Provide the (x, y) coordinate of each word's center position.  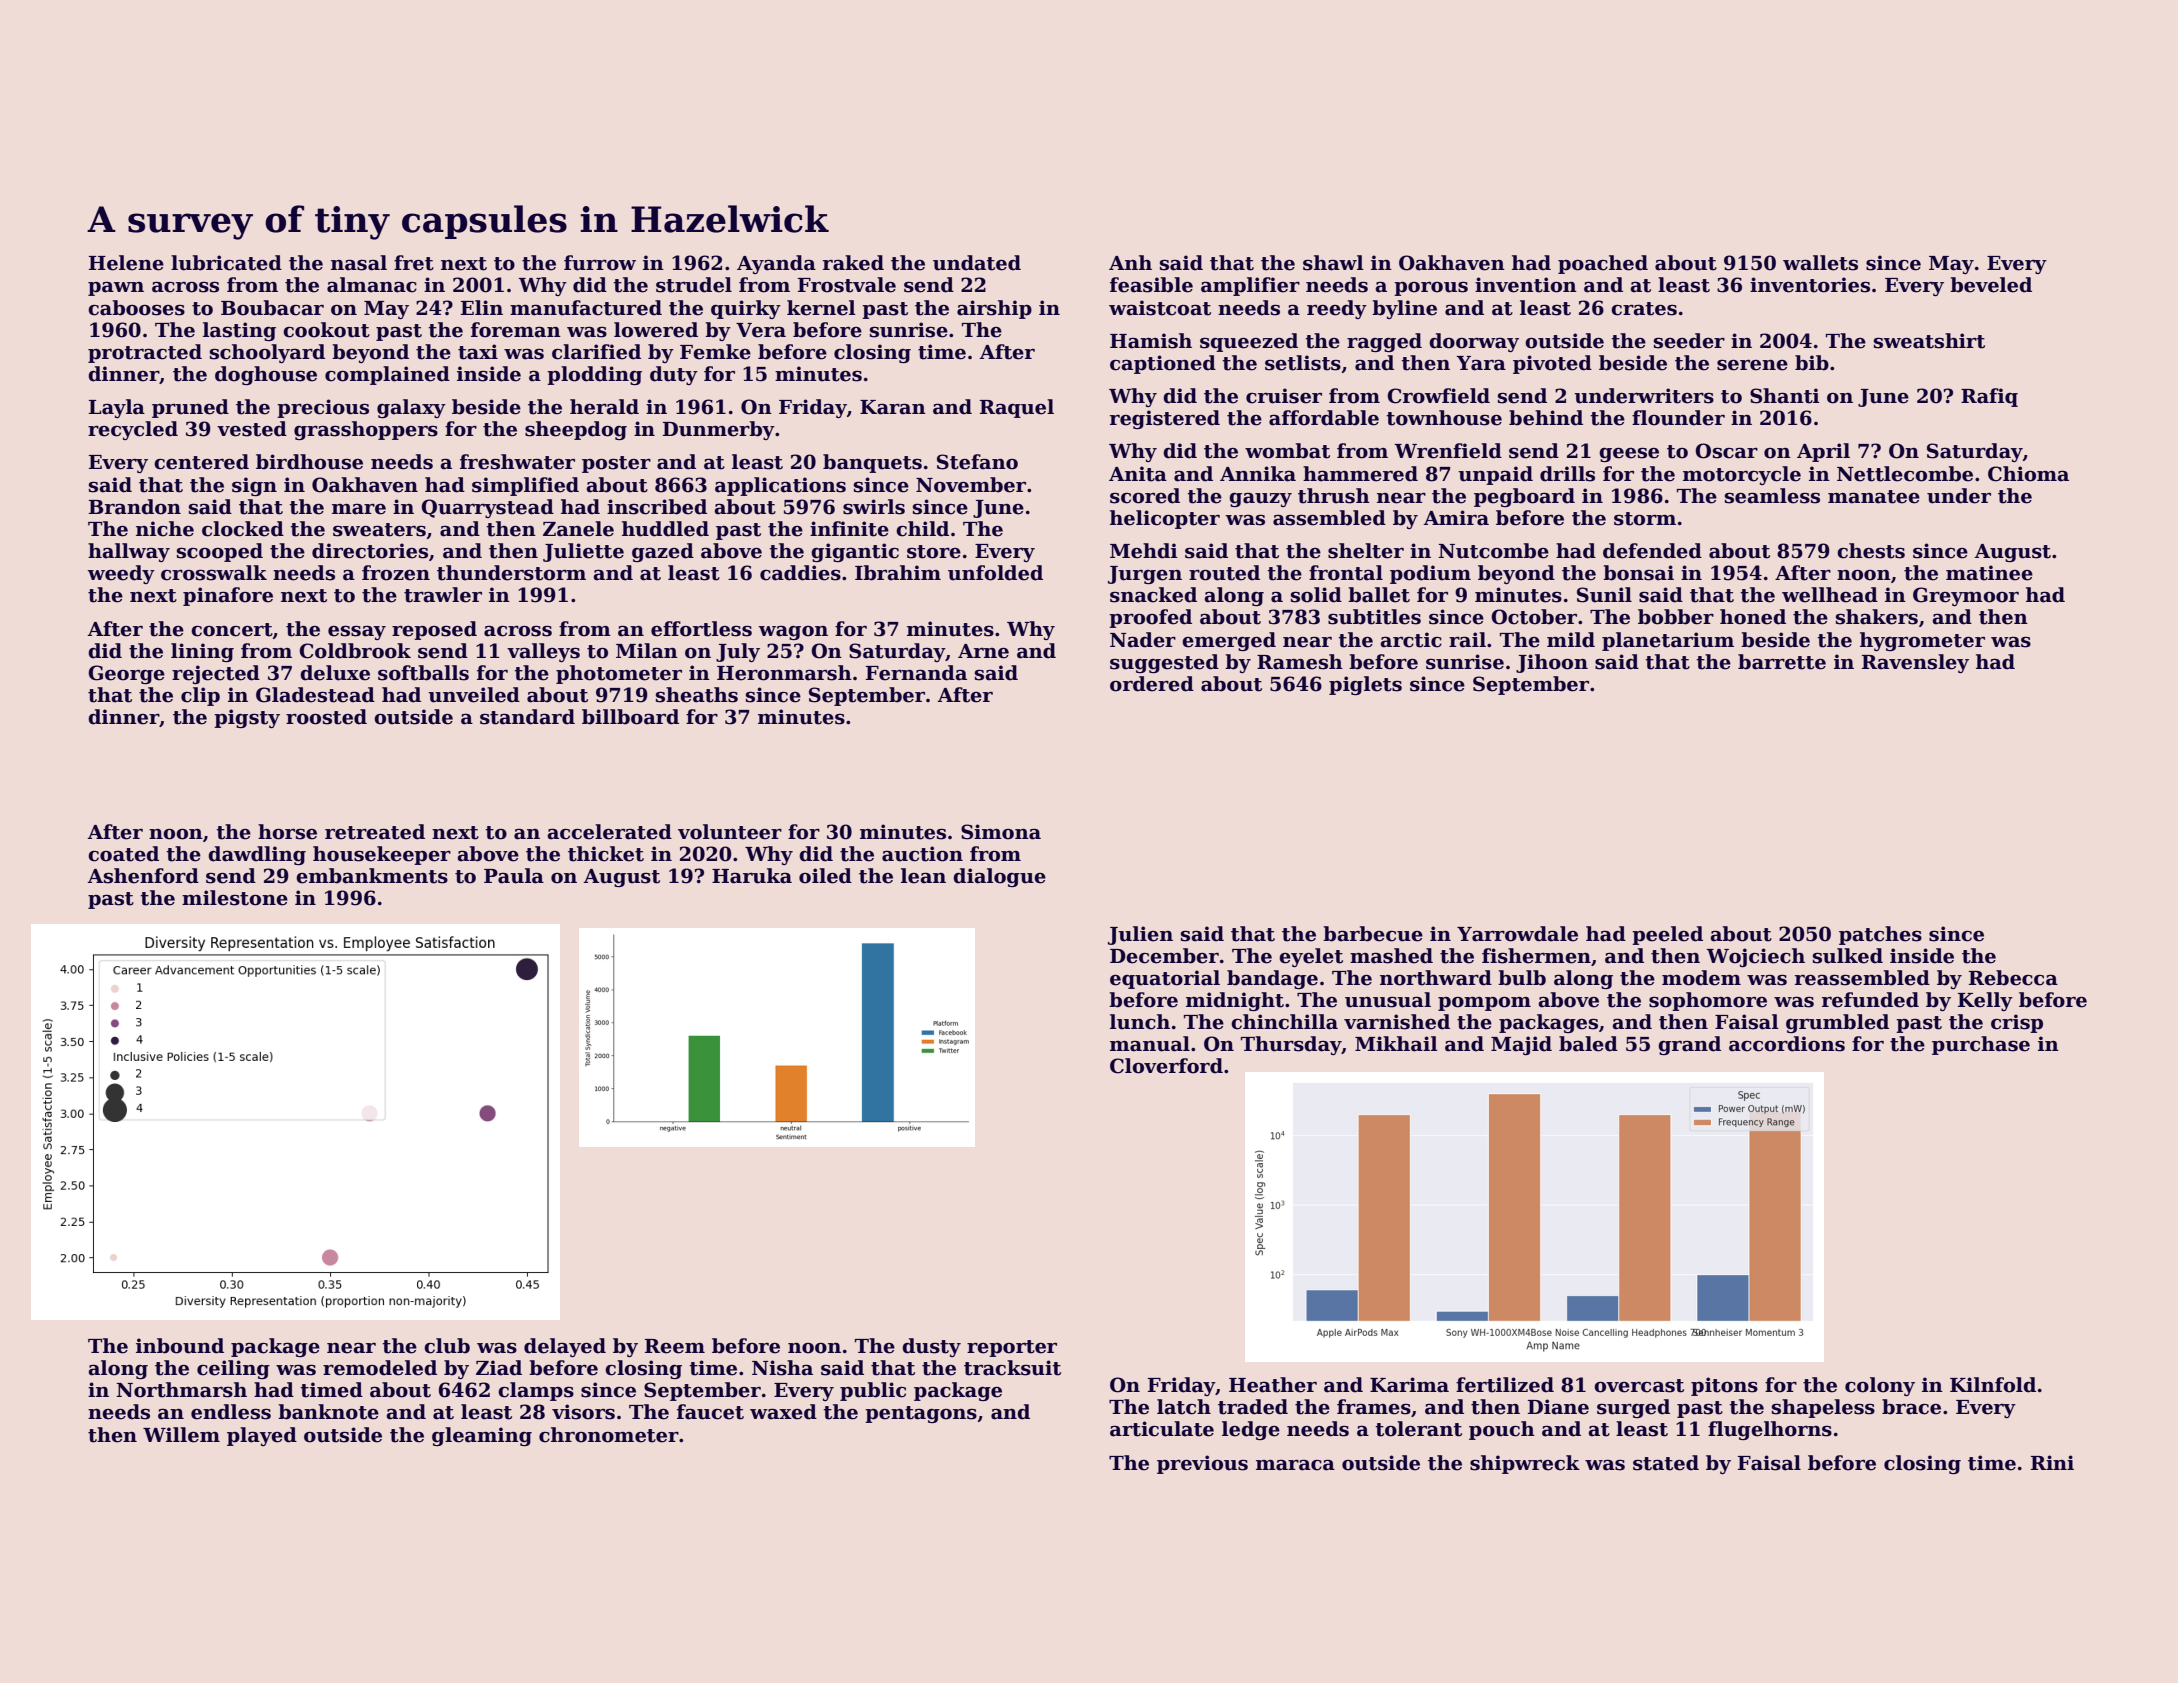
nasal (359, 263)
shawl (1333, 263)
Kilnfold (1993, 1385)
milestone (235, 898)
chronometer (609, 1435)
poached (1603, 264)
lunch (1140, 1022)
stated (1666, 1463)
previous (1202, 1464)
